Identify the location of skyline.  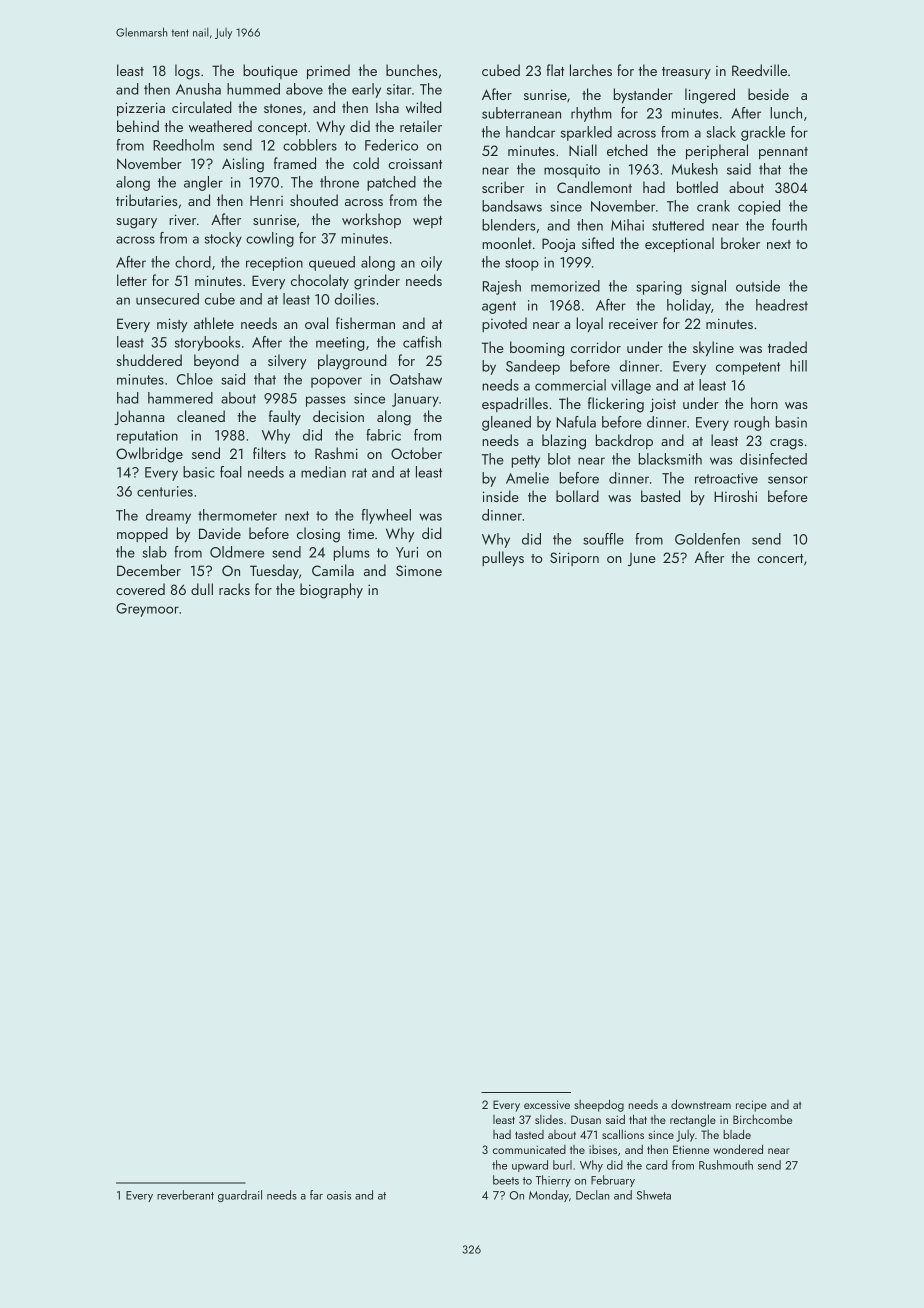
(713, 348).
